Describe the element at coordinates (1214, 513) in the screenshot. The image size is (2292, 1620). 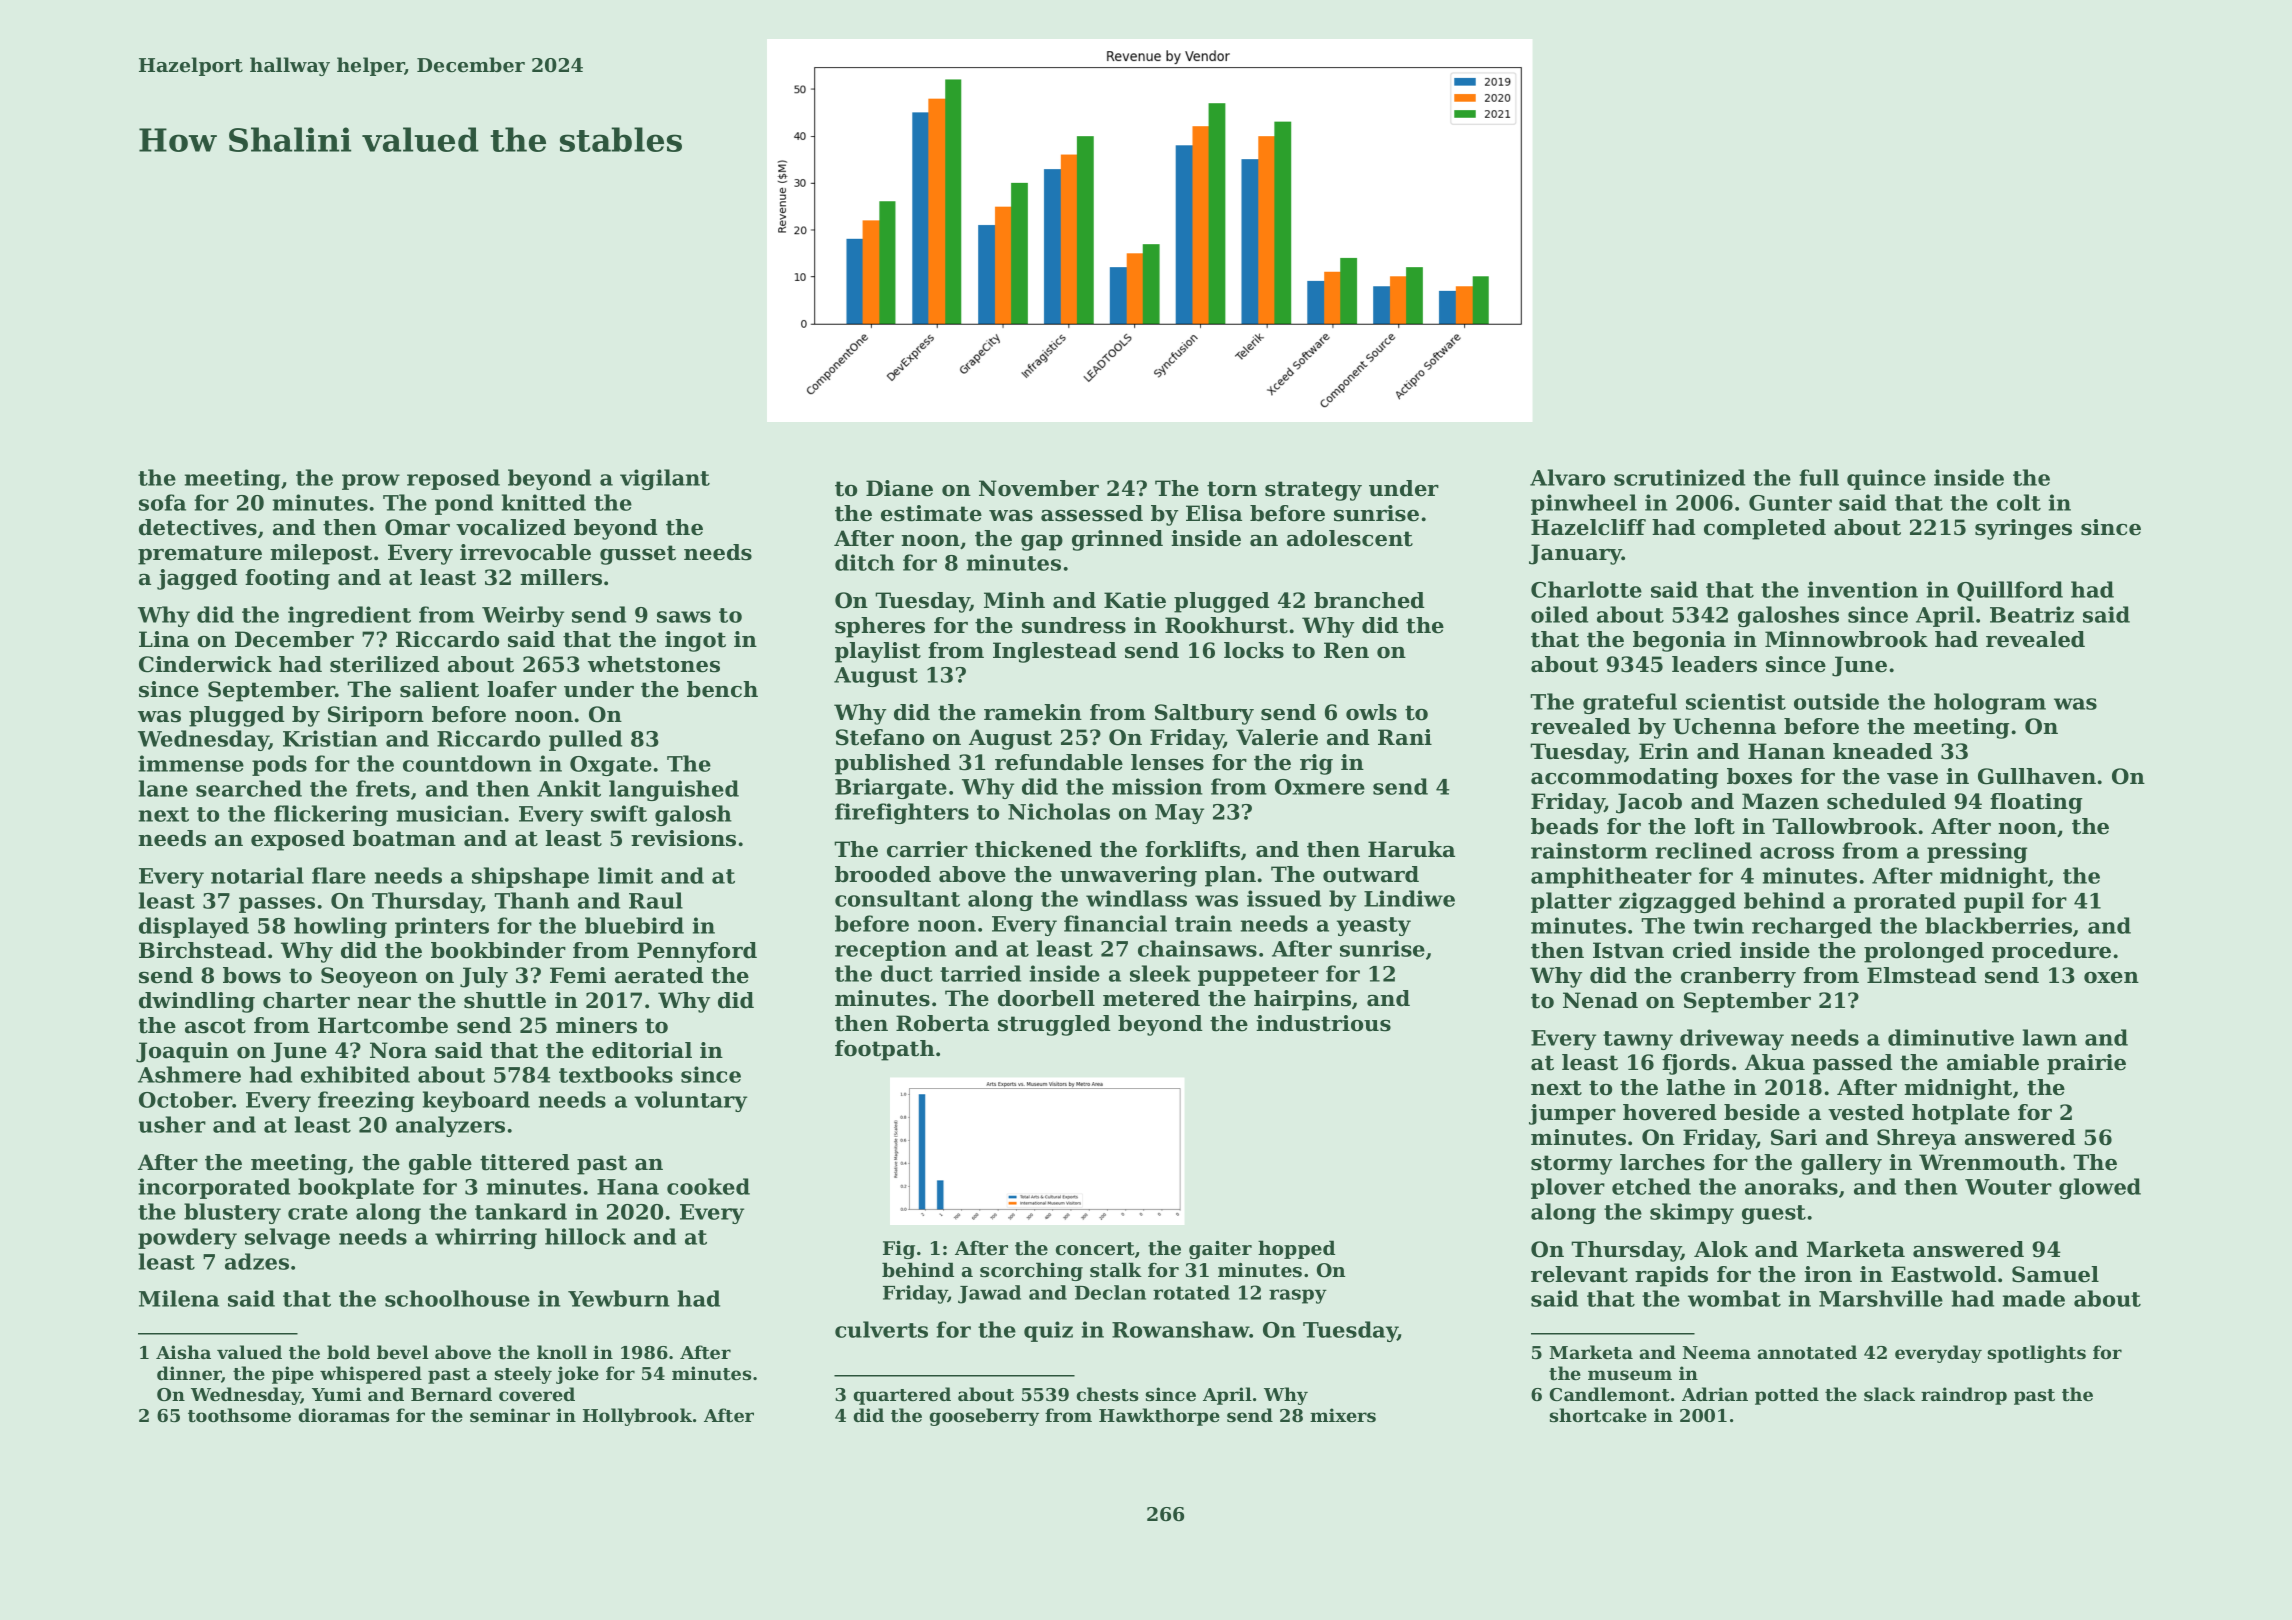
I see `Elisa` at that location.
